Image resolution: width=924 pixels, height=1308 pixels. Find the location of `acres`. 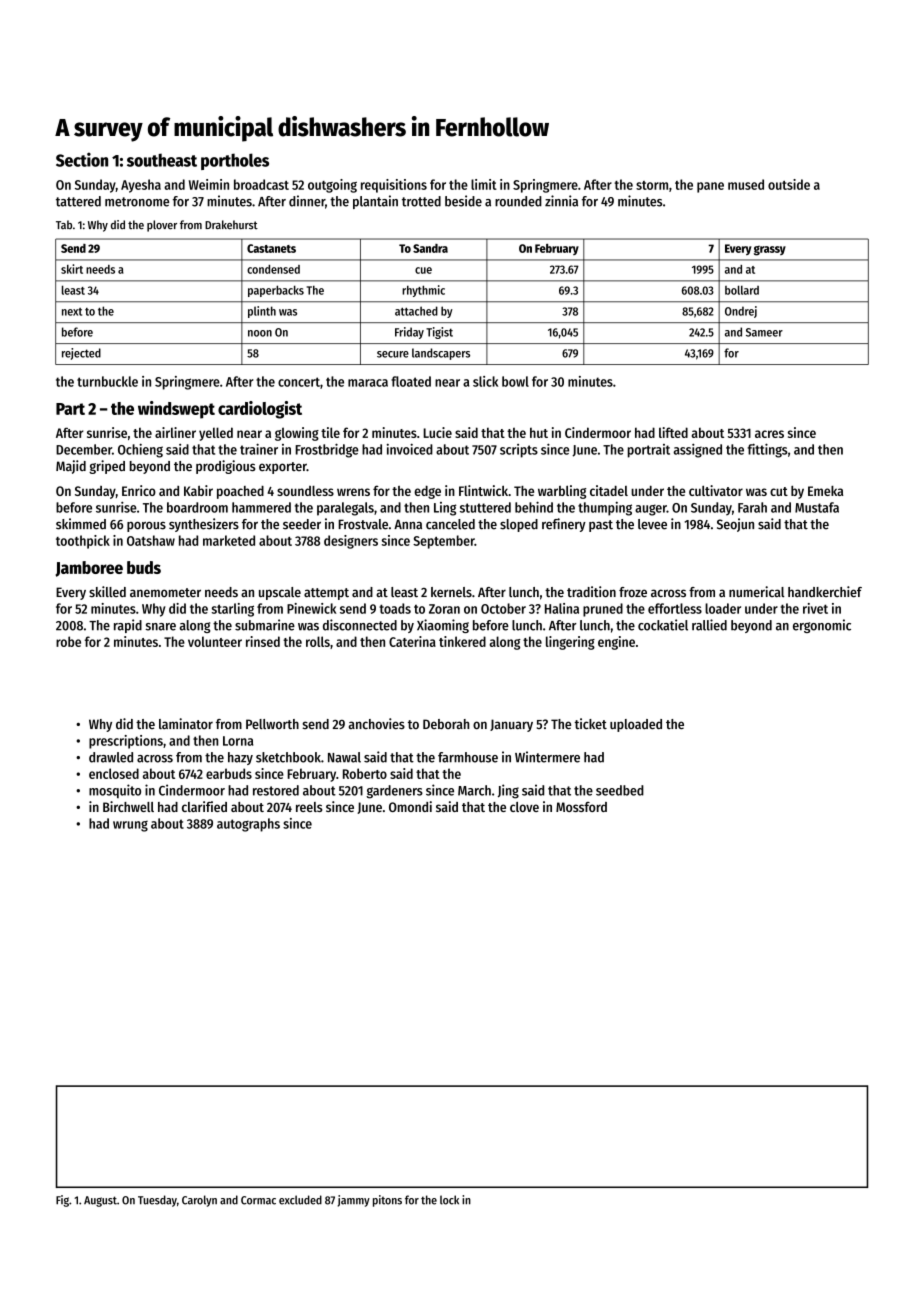

acres is located at coordinates (769, 434).
